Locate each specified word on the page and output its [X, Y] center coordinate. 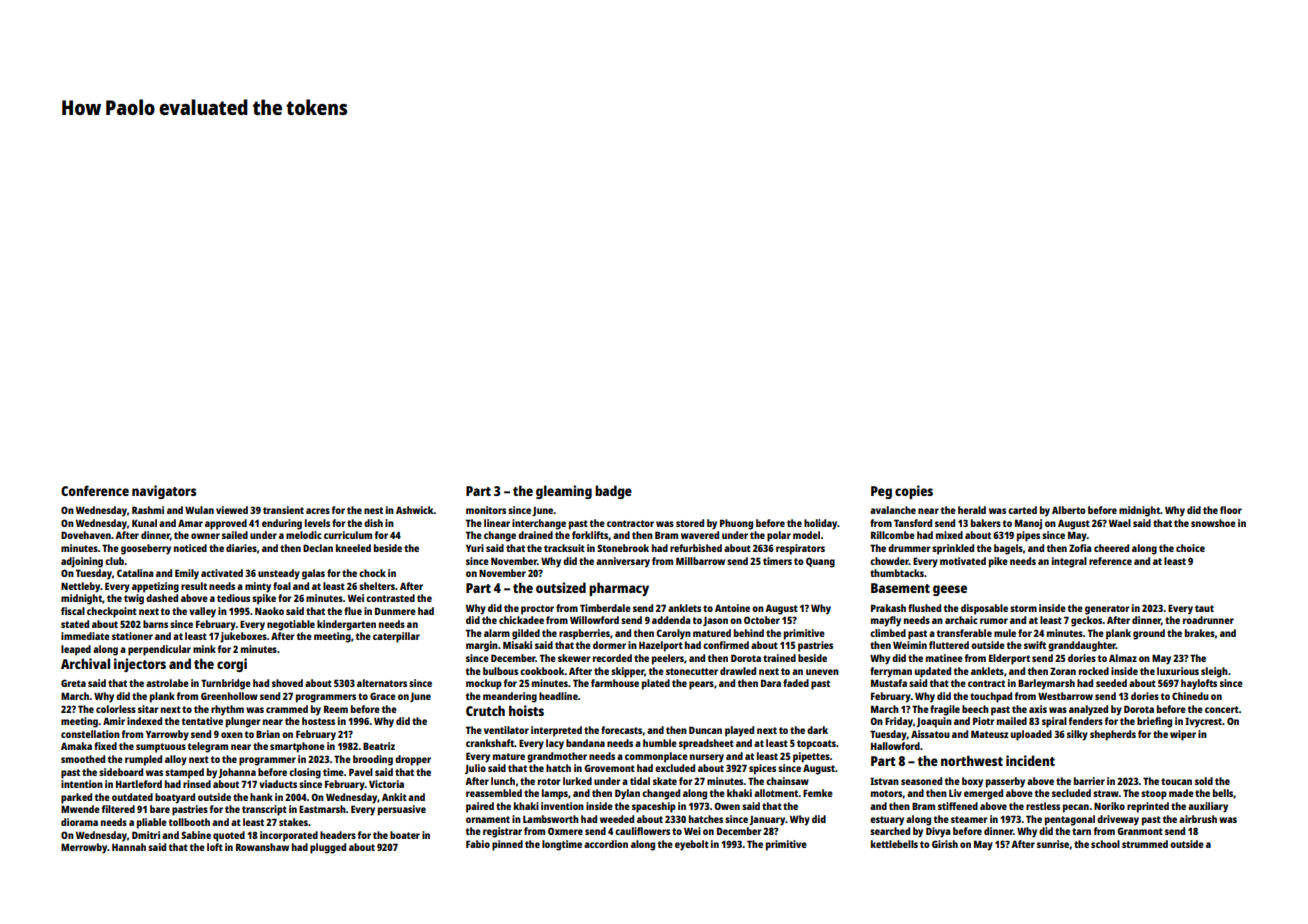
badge [613, 492]
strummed [1145, 844]
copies [914, 492]
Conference [95, 490]
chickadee [521, 620]
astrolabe [167, 683]
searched [890, 831]
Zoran [1063, 671]
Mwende [80, 809]
